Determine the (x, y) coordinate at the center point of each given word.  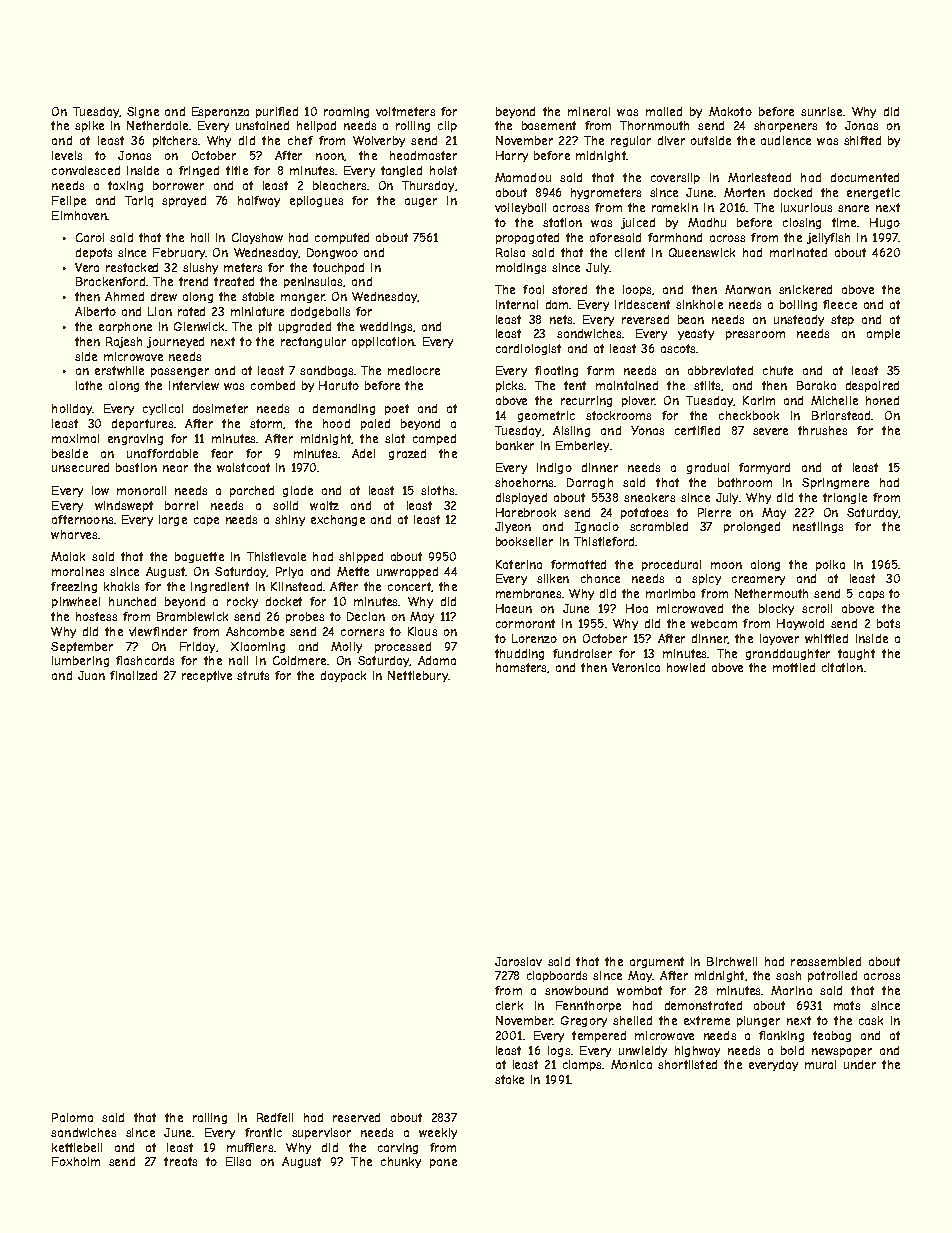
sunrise (821, 111)
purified (277, 112)
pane (443, 1163)
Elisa (238, 1161)
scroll (817, 608)
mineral (589, 111)
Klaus (422, 631)
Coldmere (299, 660)
